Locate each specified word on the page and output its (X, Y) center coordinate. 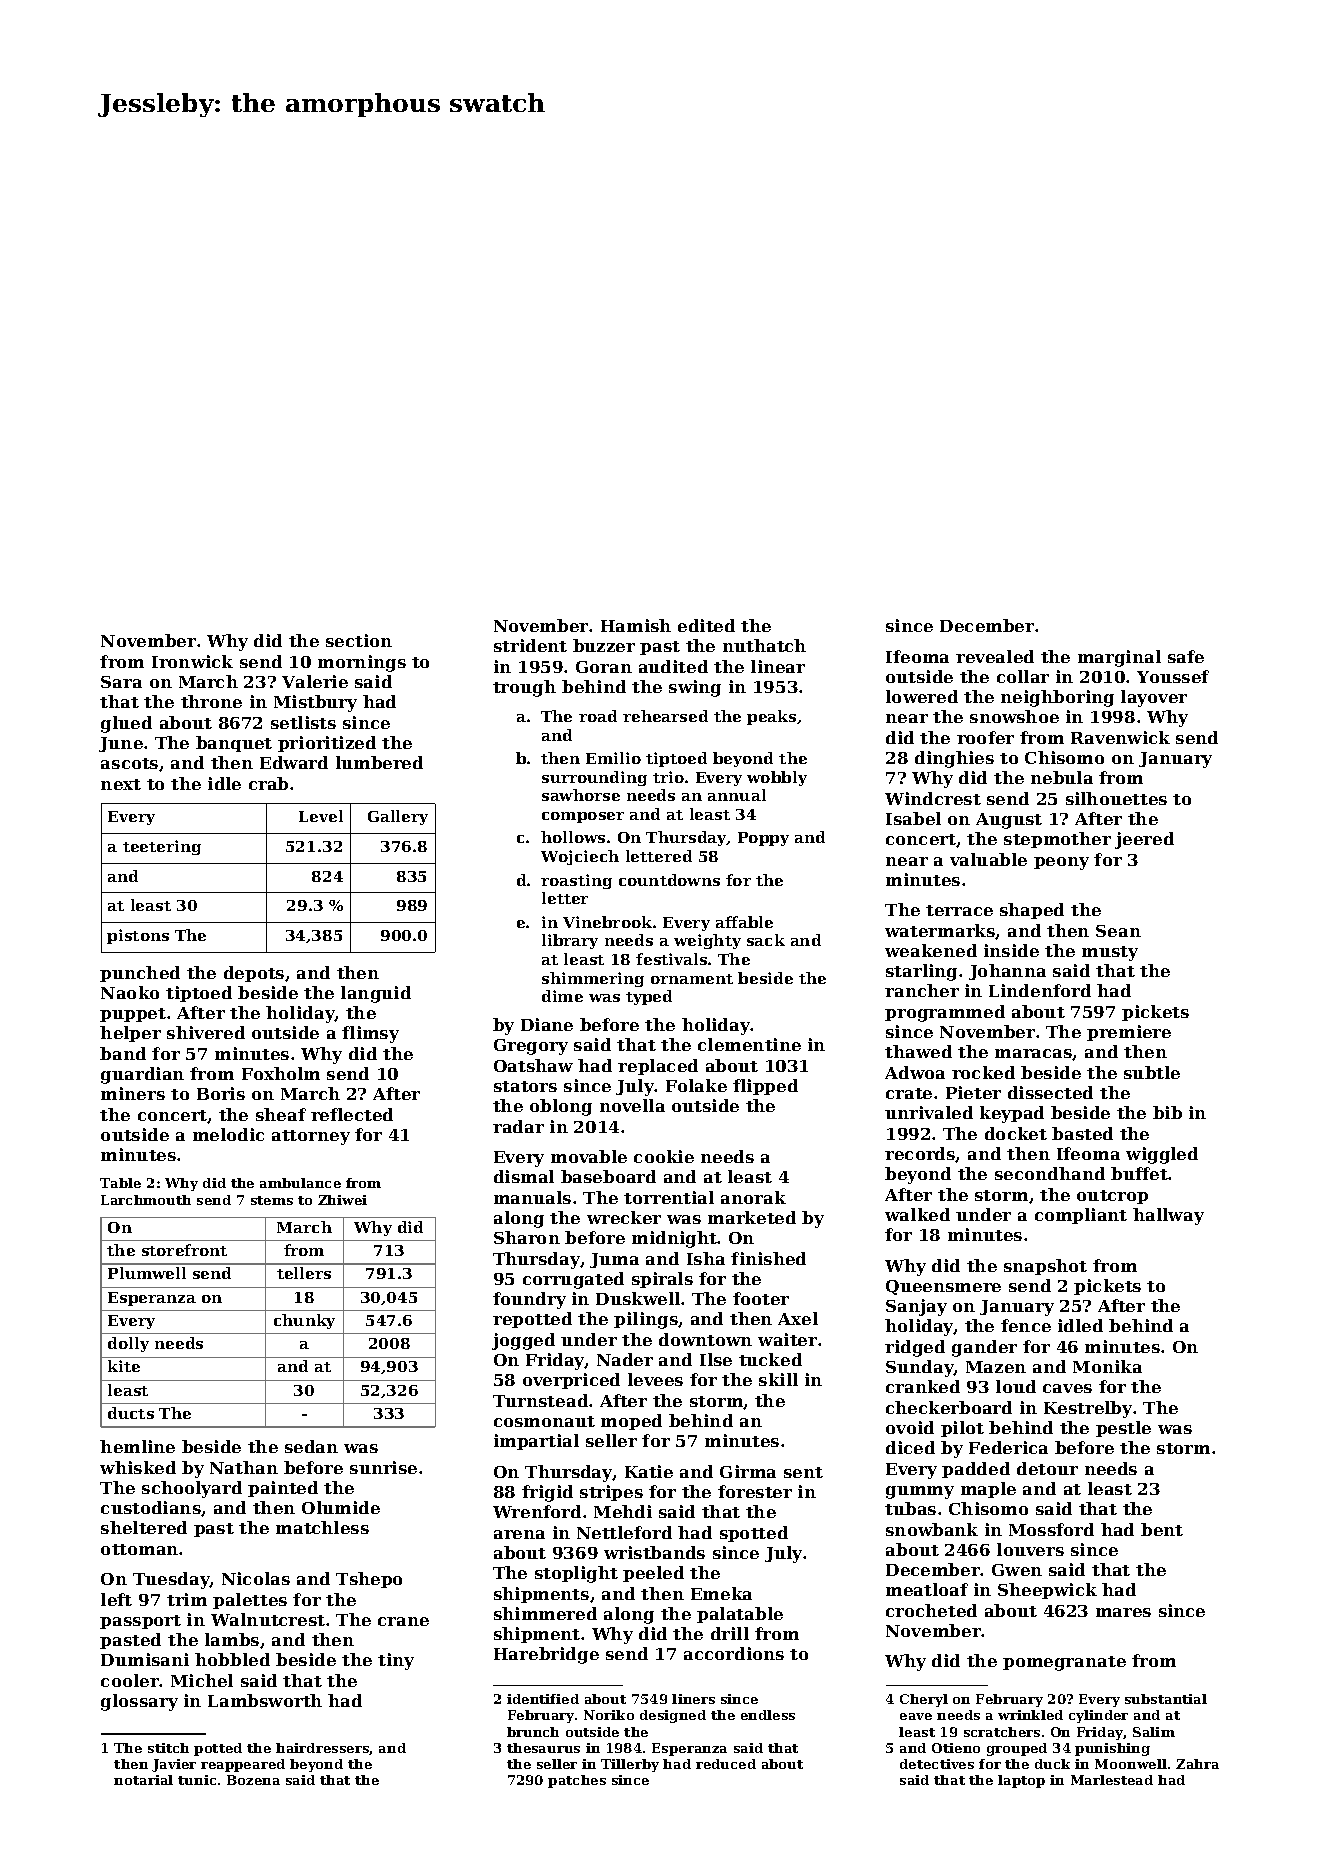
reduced (726, 1764)
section (359, 640)
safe (1186, 656)
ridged (915, 1348)
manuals (532, 1197)
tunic (197, 1780)
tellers (304, 1273)
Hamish (636, 625)
